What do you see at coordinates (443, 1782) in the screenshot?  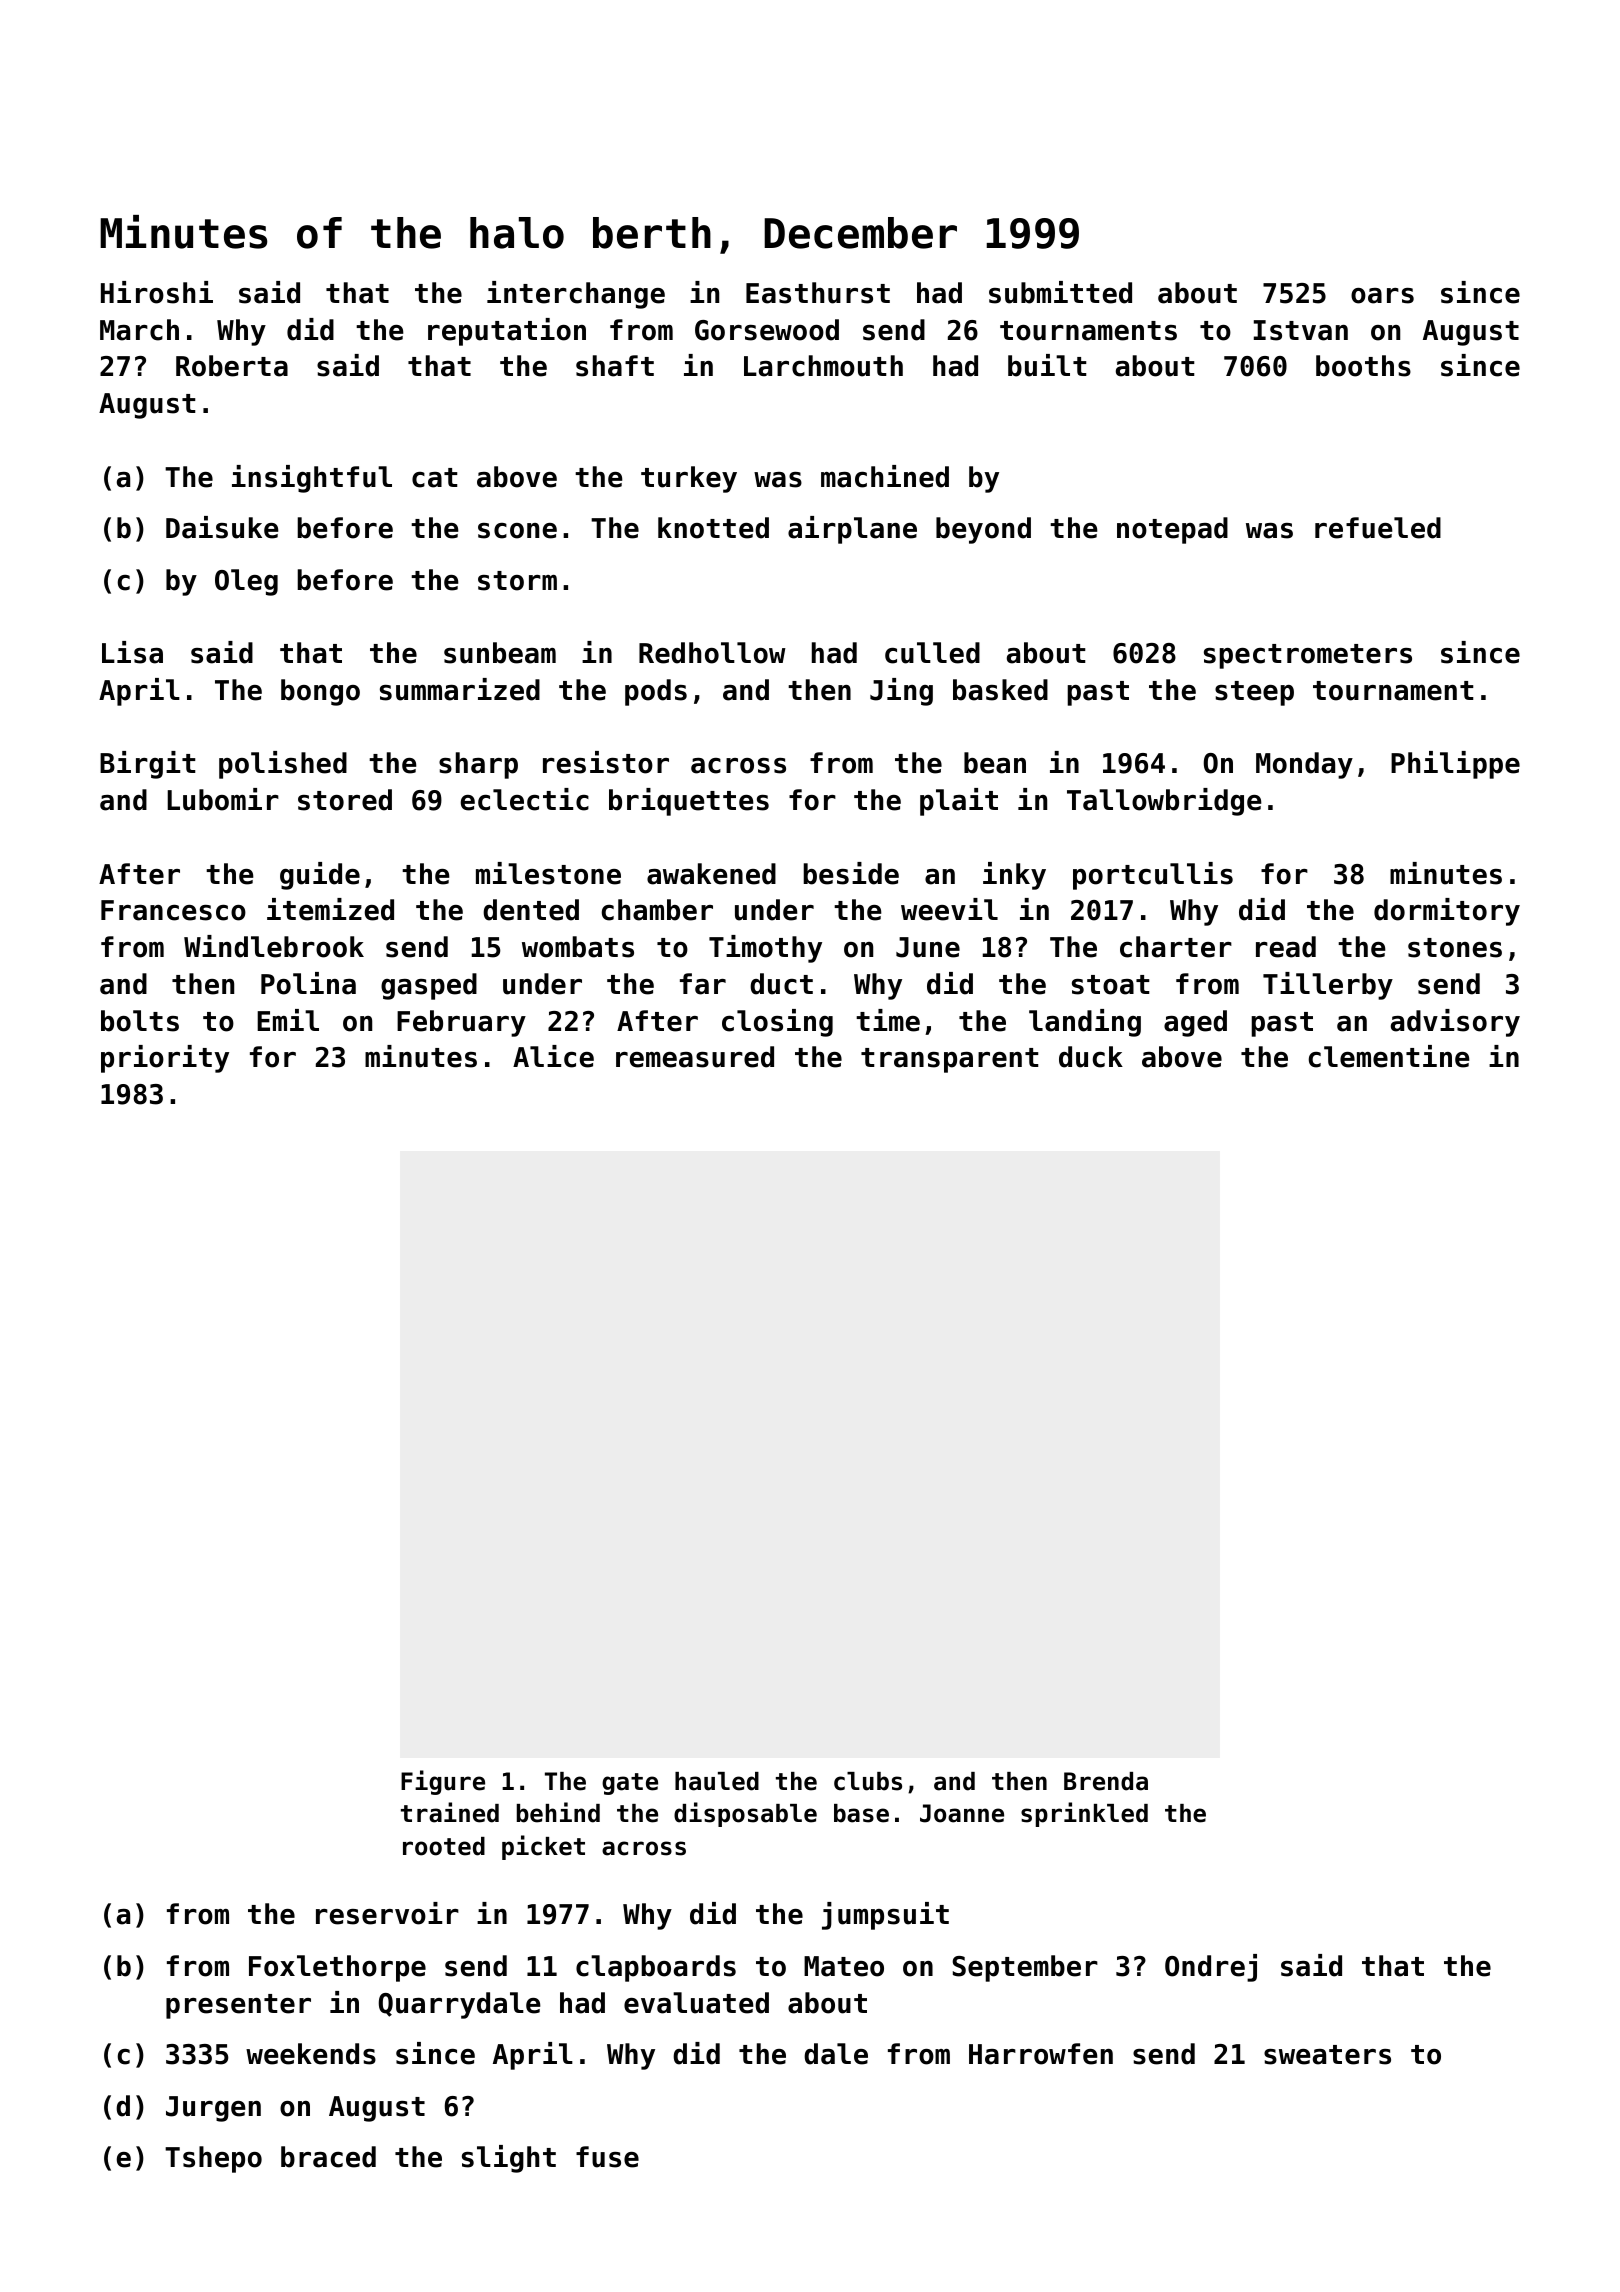 I see `Figure` at bounding box center [443, 1782].
